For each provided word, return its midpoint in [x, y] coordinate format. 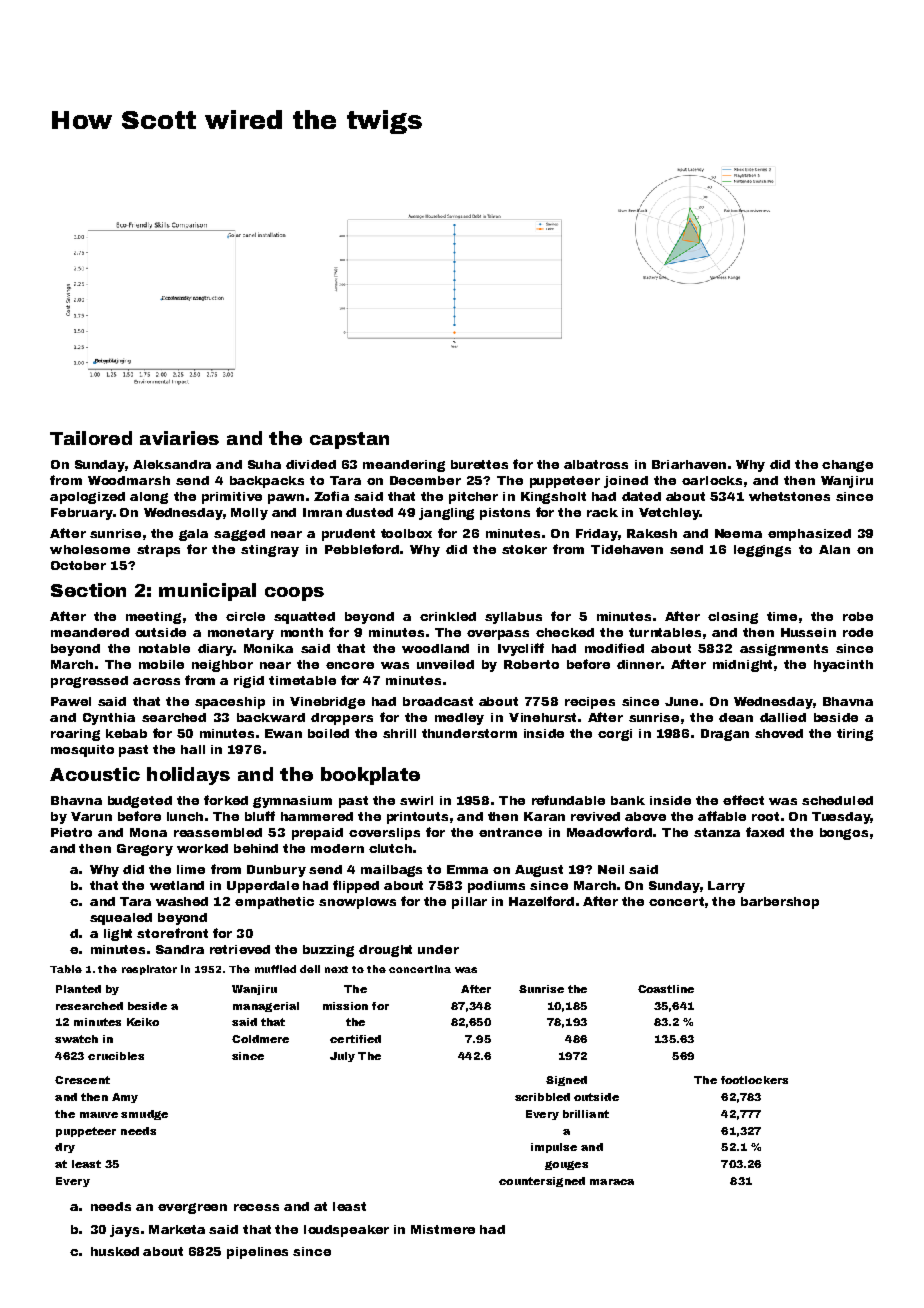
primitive [232, 498]
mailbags [391, 871]
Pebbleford [362, 549]
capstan [349, 440]
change [847, 466]
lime [191, 869]
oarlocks [712, 480]
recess [256, 1207]
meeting [153, 618]
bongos [844, 834]
